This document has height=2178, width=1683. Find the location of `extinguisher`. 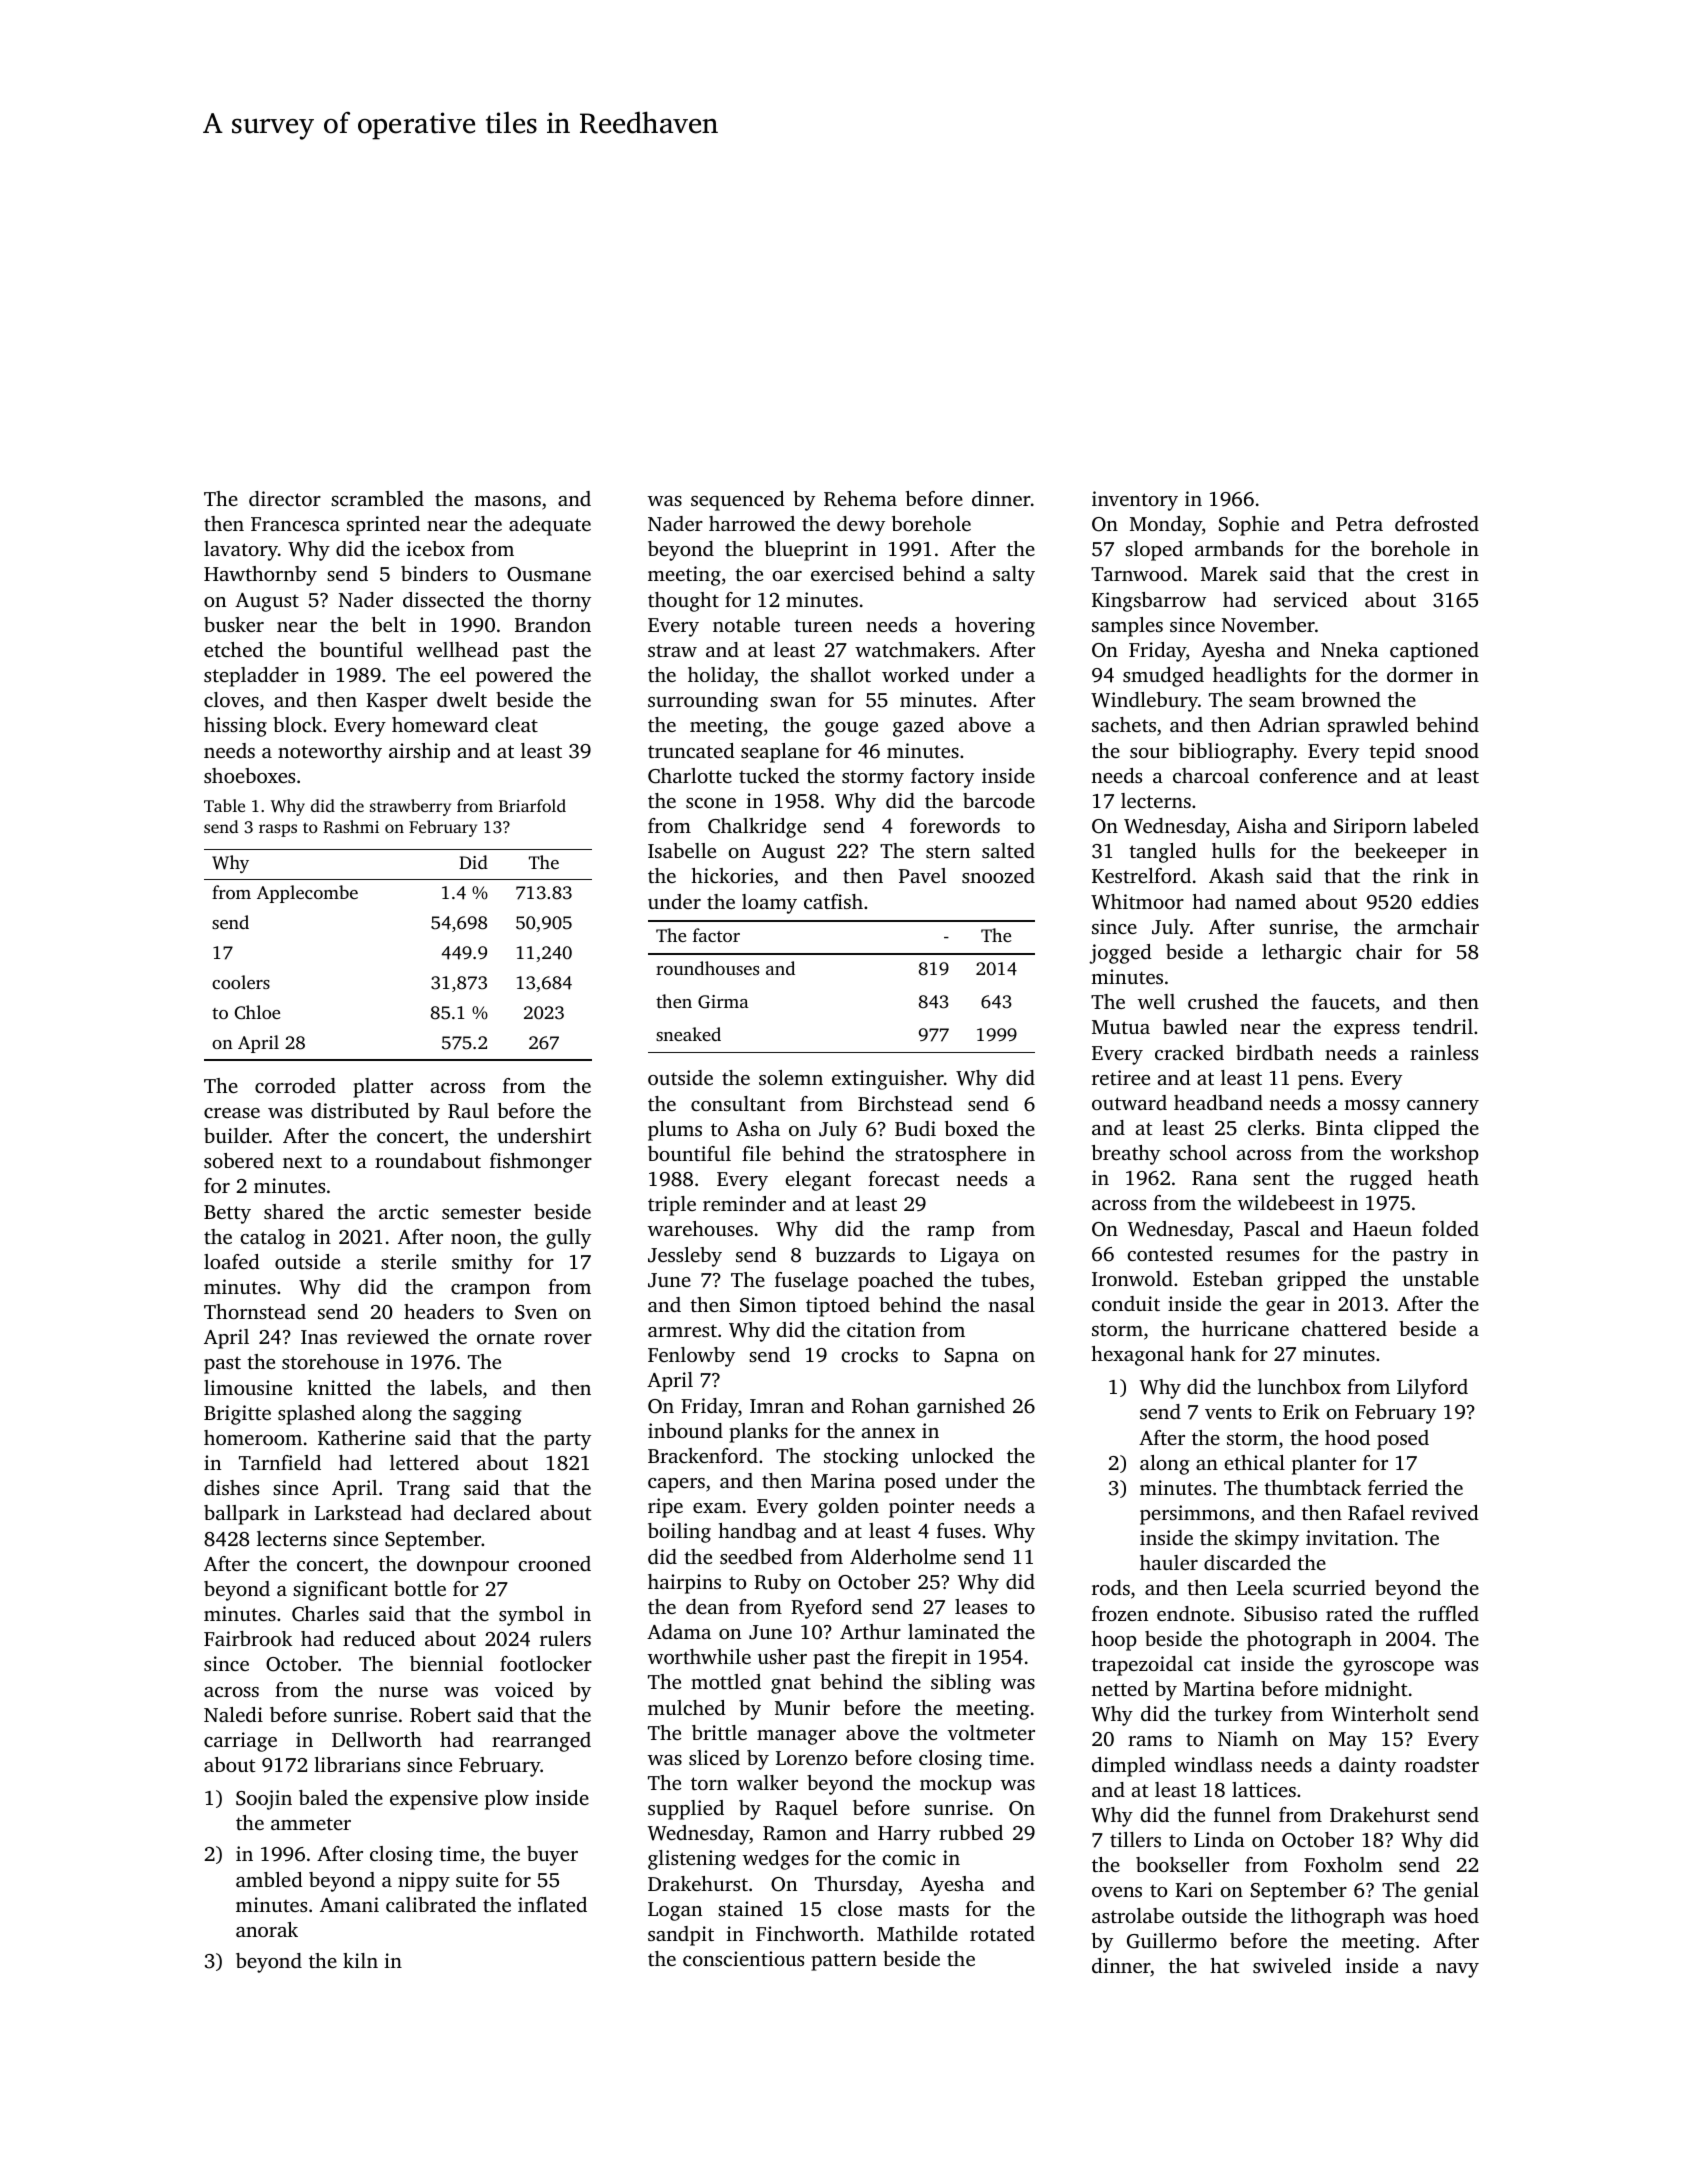

extinguisher is located at coordinates (888, 1080).
